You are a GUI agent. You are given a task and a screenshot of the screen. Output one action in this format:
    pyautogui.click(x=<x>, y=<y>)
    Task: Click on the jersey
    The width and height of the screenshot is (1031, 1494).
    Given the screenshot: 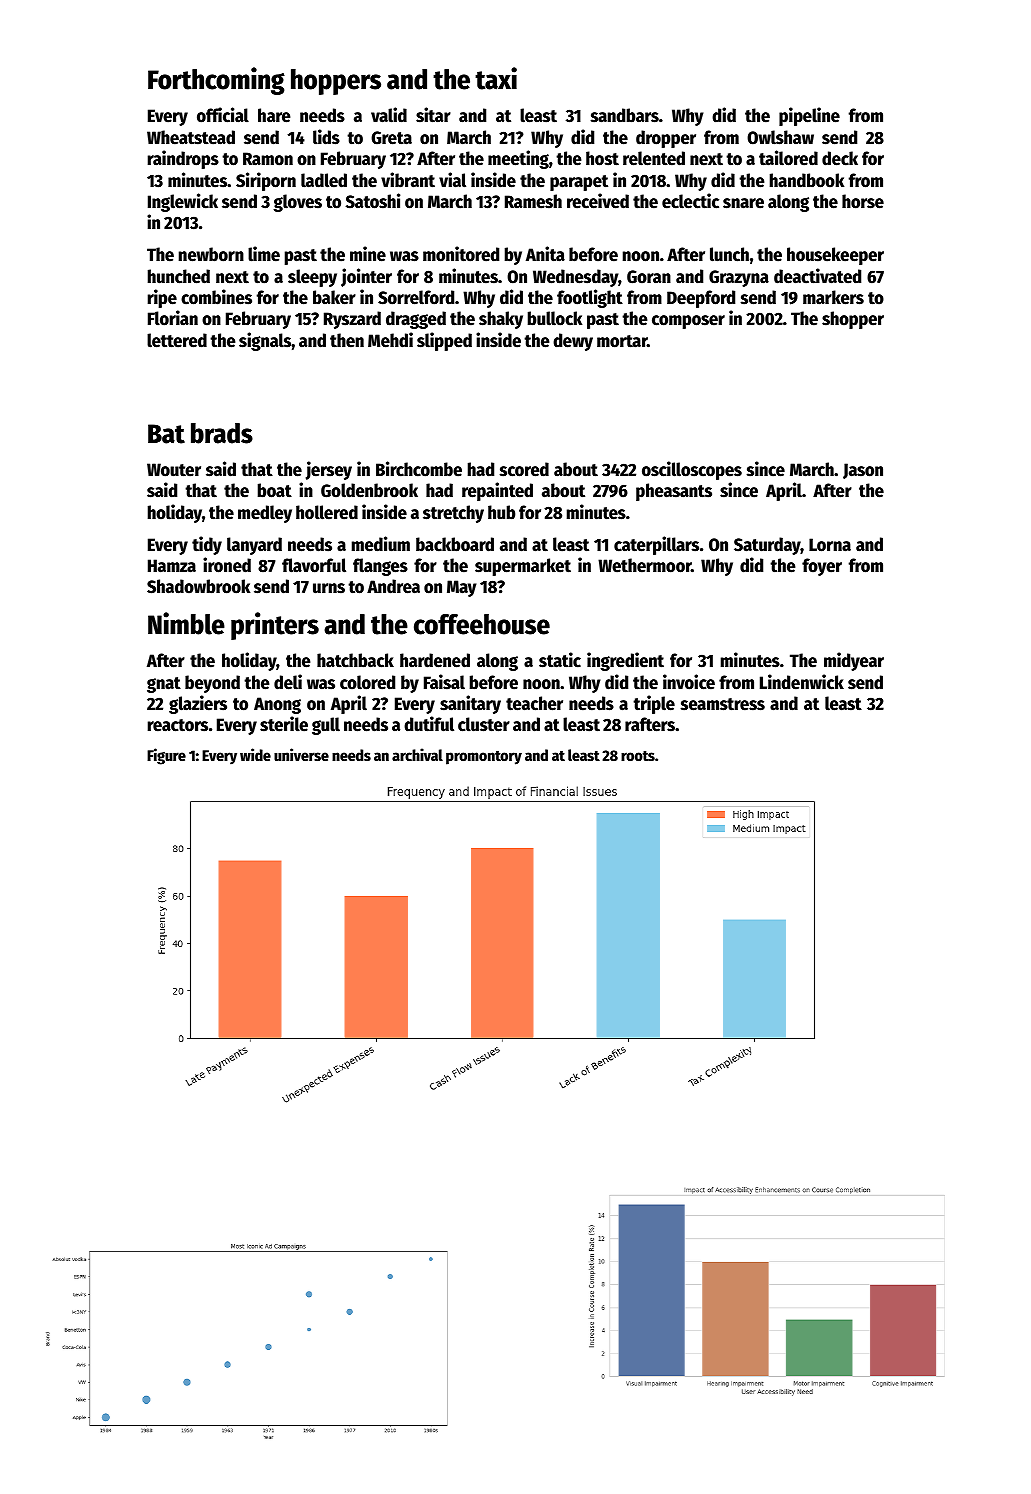 What is the action you would take?
    pyautogui.click(x=329, y=470)
